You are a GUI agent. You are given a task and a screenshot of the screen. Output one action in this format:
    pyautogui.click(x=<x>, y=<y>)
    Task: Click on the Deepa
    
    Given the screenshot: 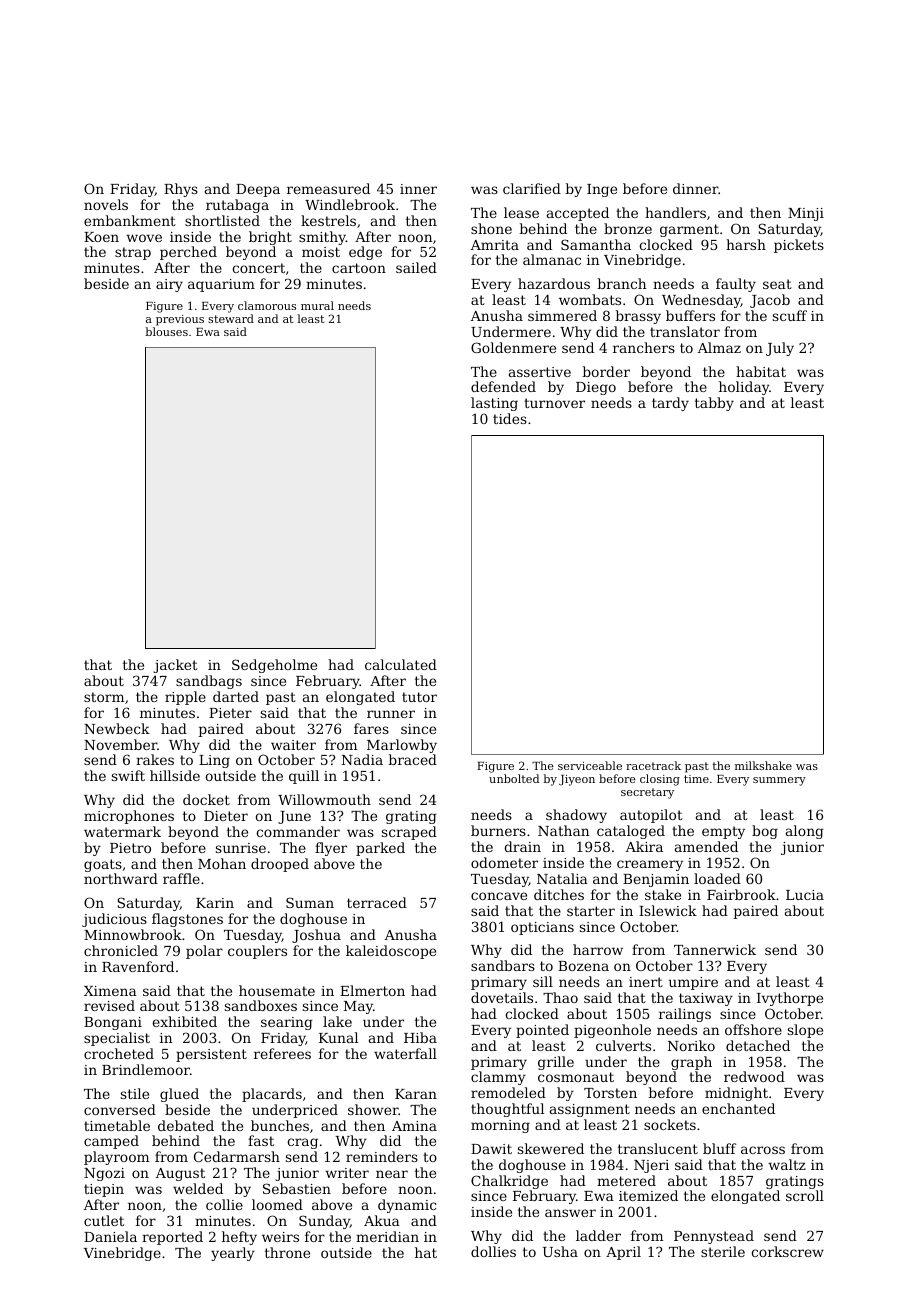 What is the action you would take?
    pyautogui.click(x=258, y=190)
